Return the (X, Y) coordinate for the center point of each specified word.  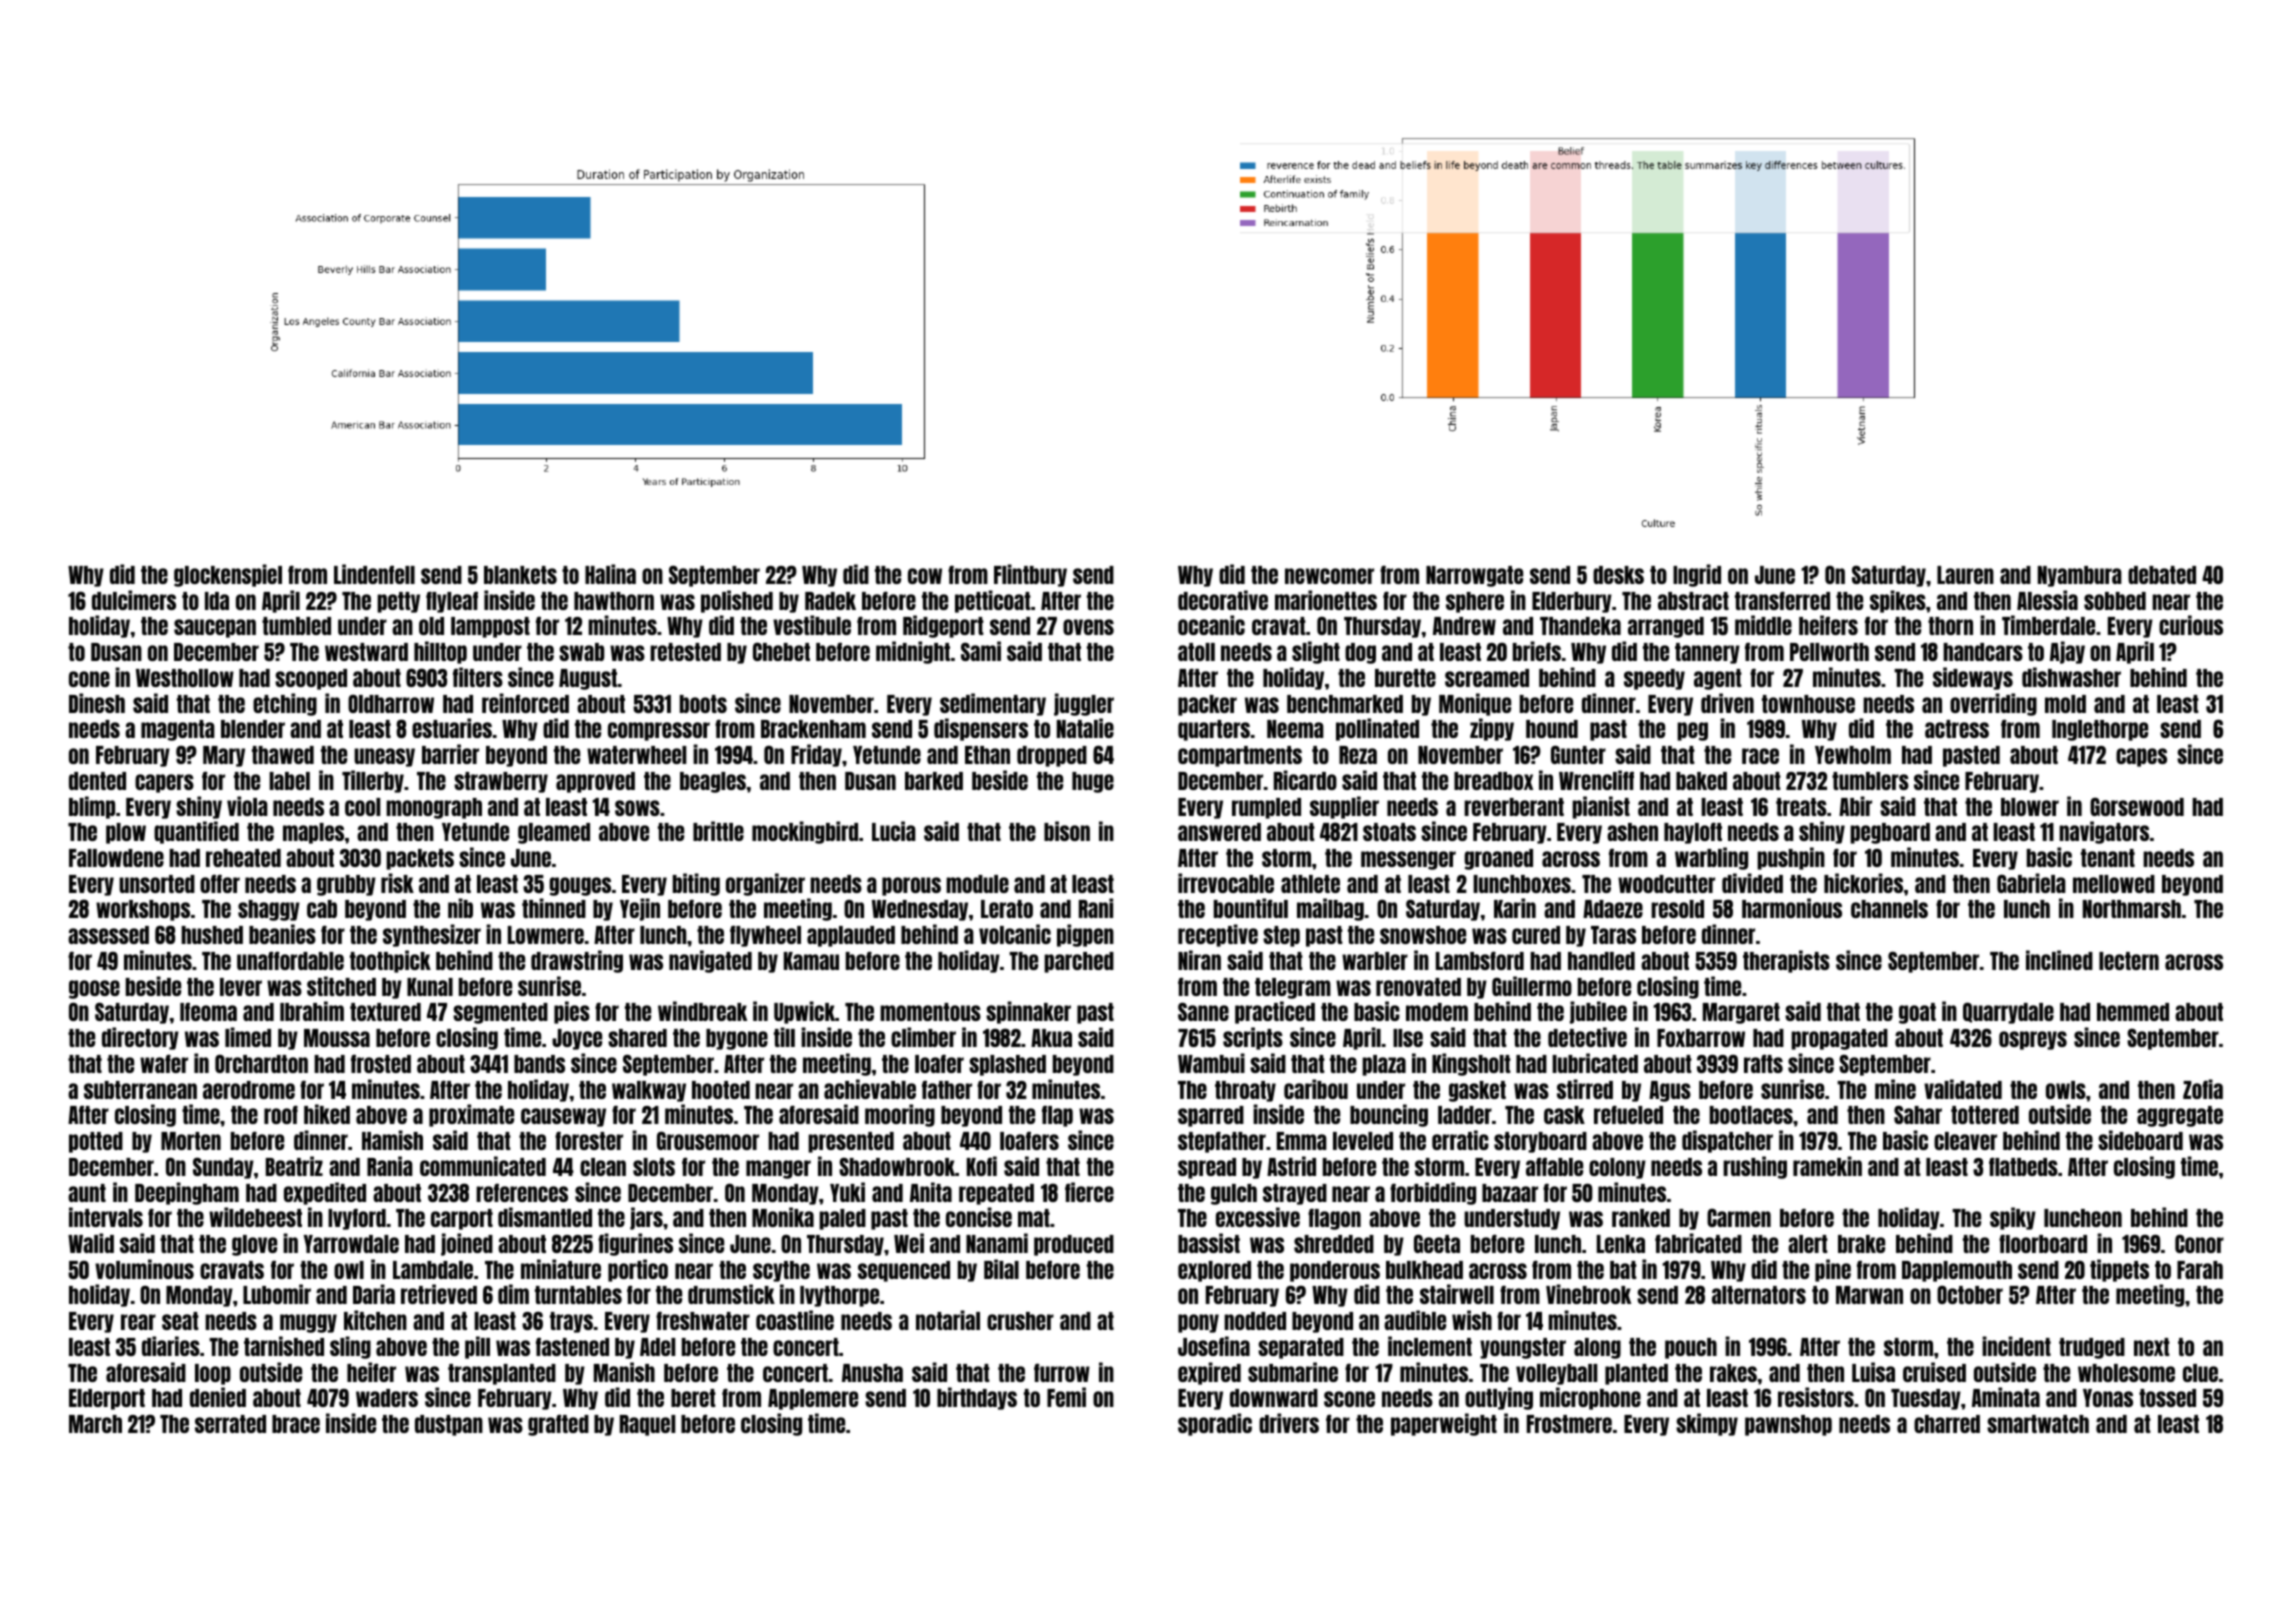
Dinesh (97, 703)
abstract (1693, 601)
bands (539, 1064)
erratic (1460, 1140)
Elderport (107, 1399)
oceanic (1211, 625)
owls (2066, 1090)
